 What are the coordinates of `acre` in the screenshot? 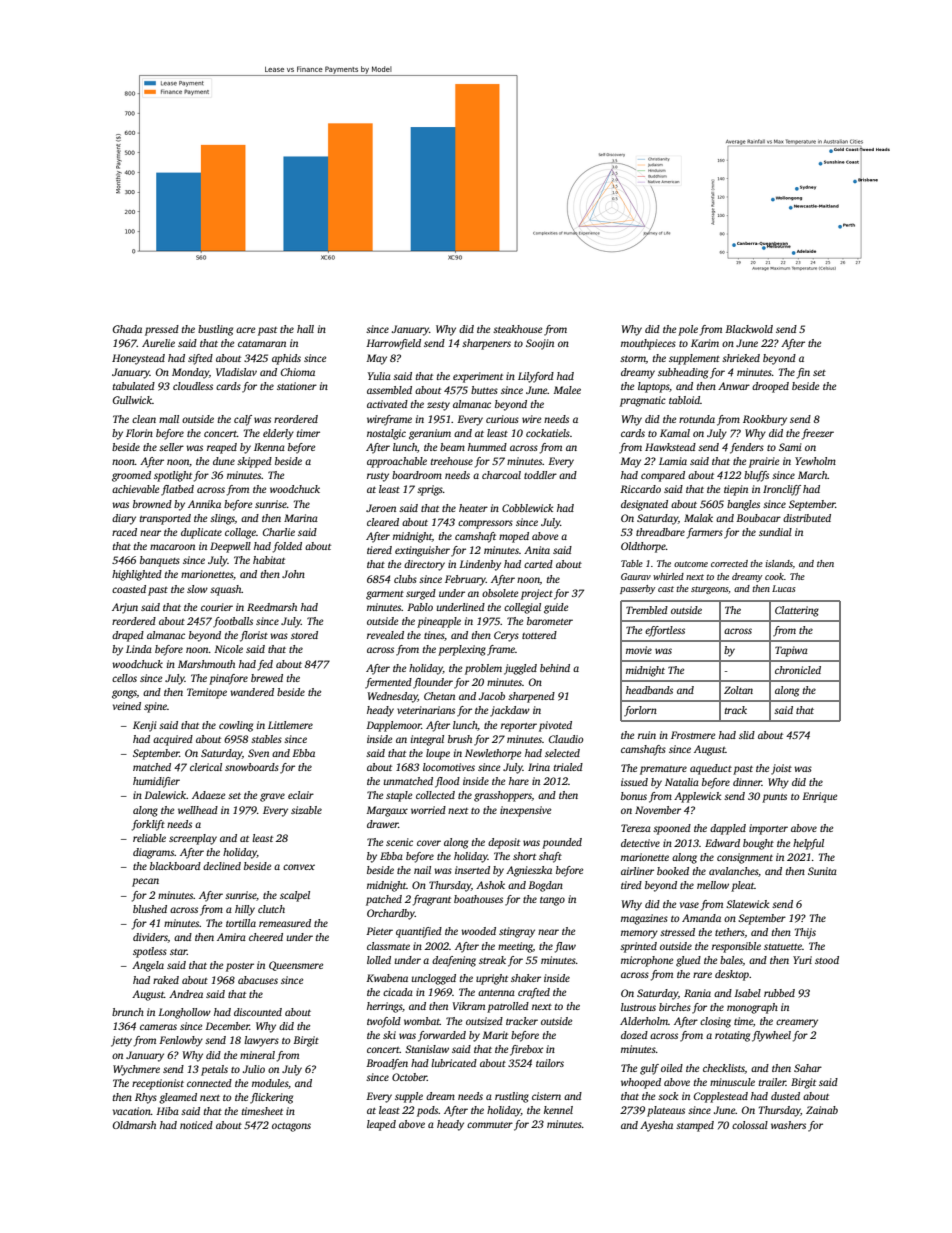 It's located at (245, 330).
